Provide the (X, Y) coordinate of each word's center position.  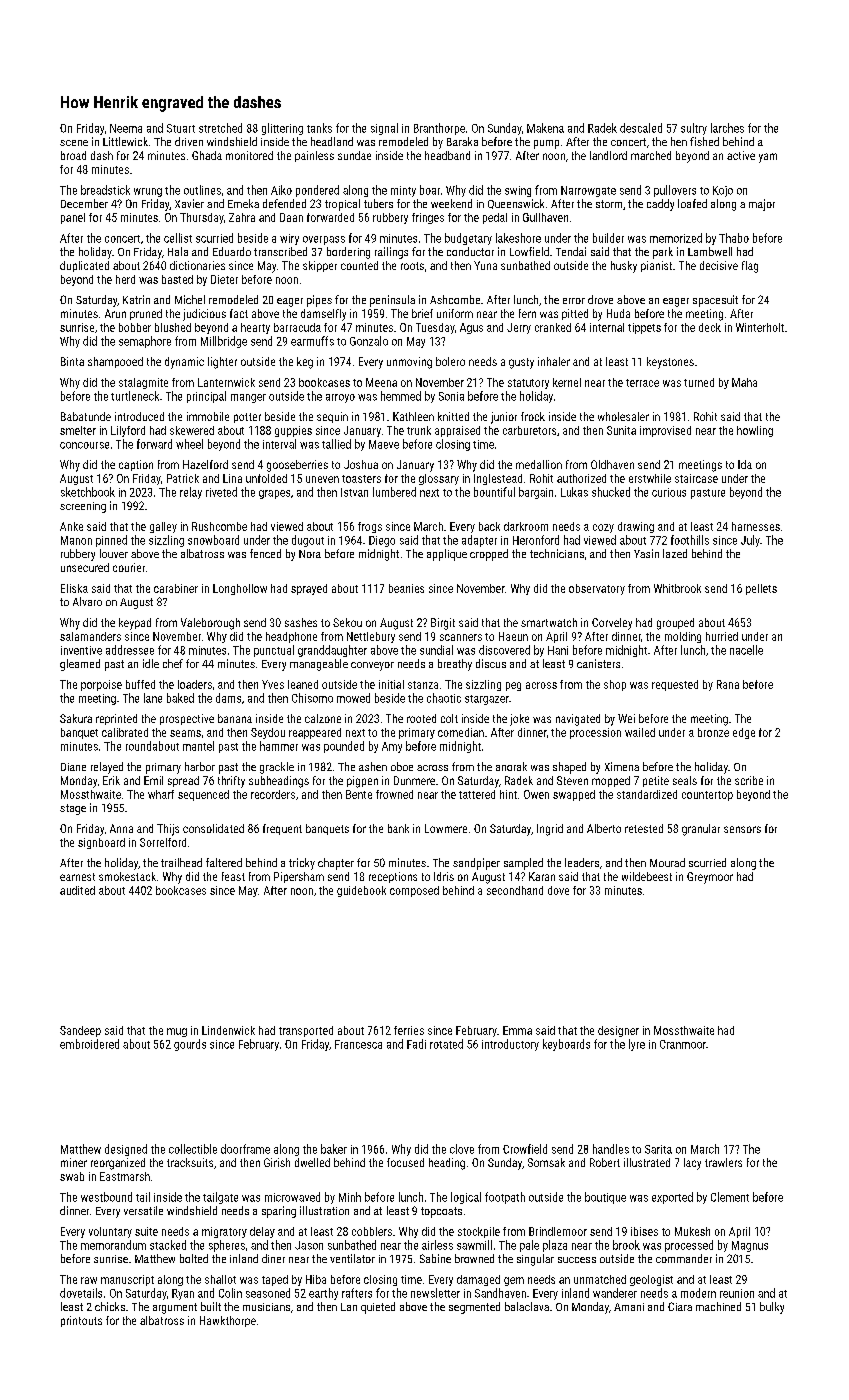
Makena (545, 128)
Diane (73, 767)
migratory (224, 1232)
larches (727, 128)
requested (675, 685)
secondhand (515, 890)
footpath (505, 1198)
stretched (220, 128)
